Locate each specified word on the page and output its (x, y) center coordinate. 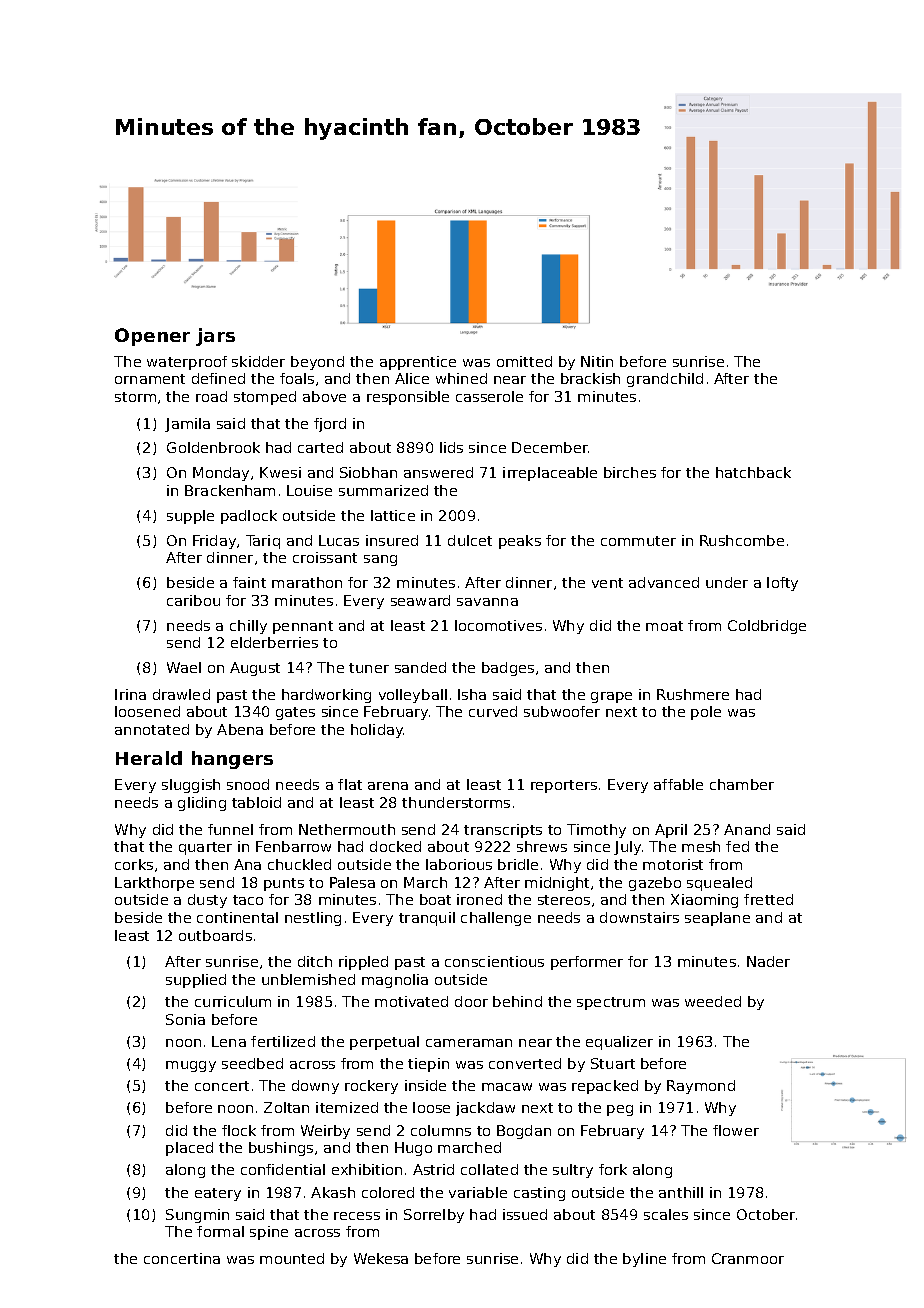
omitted (524, 361)
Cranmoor (748, 1258)
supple (190, 517)
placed (189, 1149)
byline (644, 1260)
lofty (782, 584)
